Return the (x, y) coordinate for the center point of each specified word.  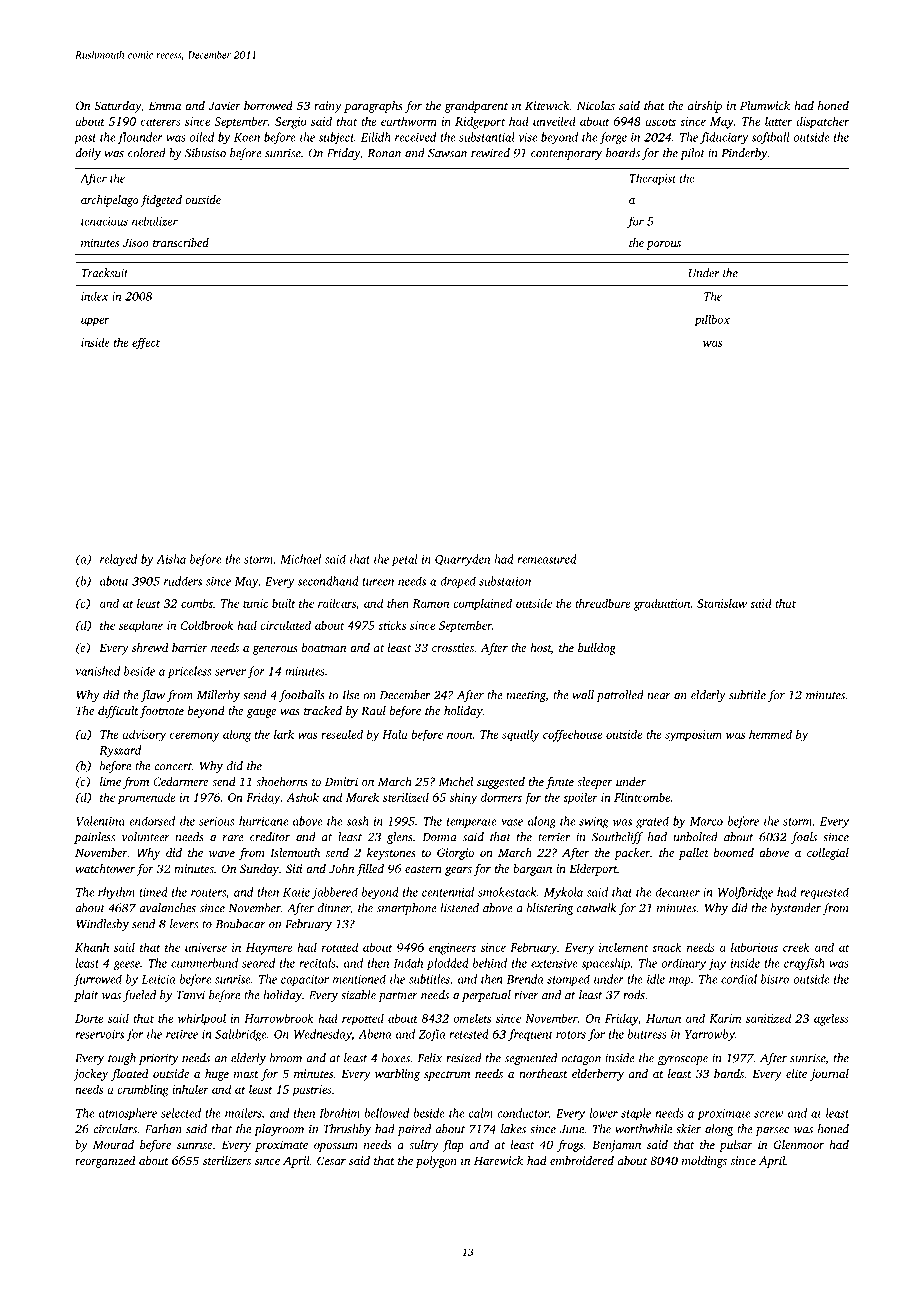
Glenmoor (799, 1144)
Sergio (290, 123)
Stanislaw (722, 603)
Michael (300, 559)
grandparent (476, 107)
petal (405, 560)
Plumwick (765, 105)
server (230, 672)
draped (458, 582)
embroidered (582, 1160)
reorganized (105, 1162)
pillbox (712, 321)
